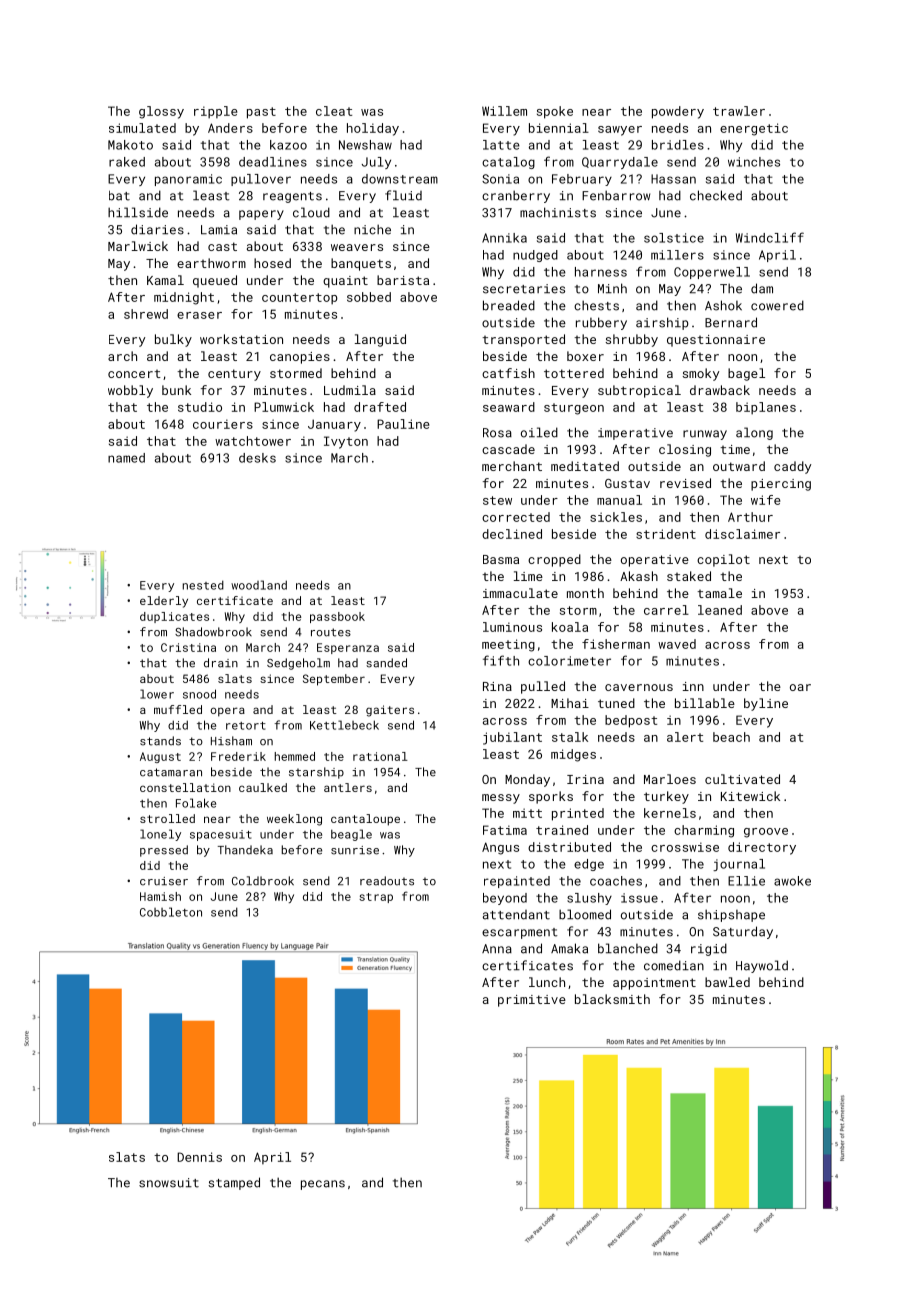 The height and width of the document is (1308, 924). Describe the element at coordinates (171, 912) in the document. I see `Cobbleton` at that location.
